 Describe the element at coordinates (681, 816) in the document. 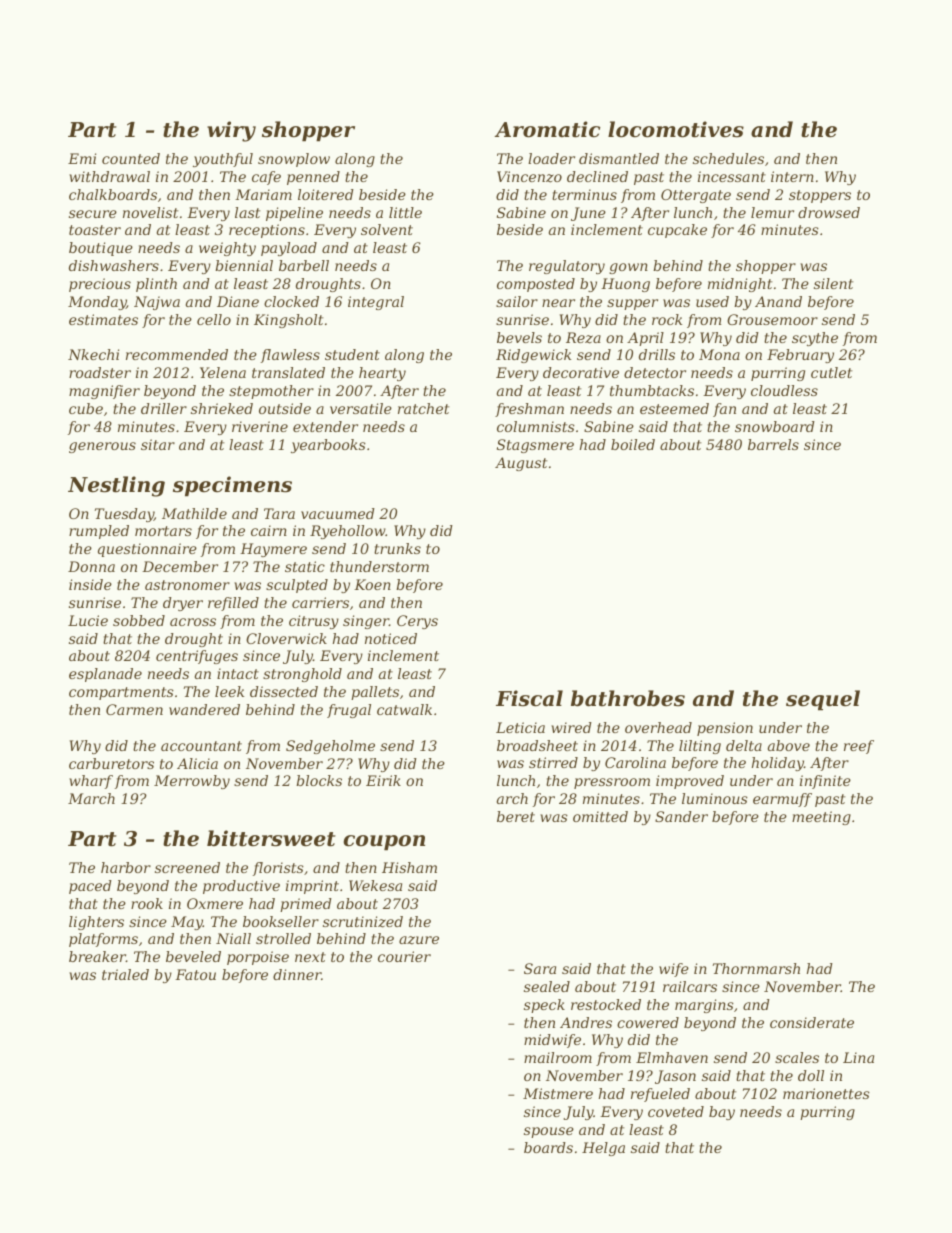

I see `Sander` at that location.
